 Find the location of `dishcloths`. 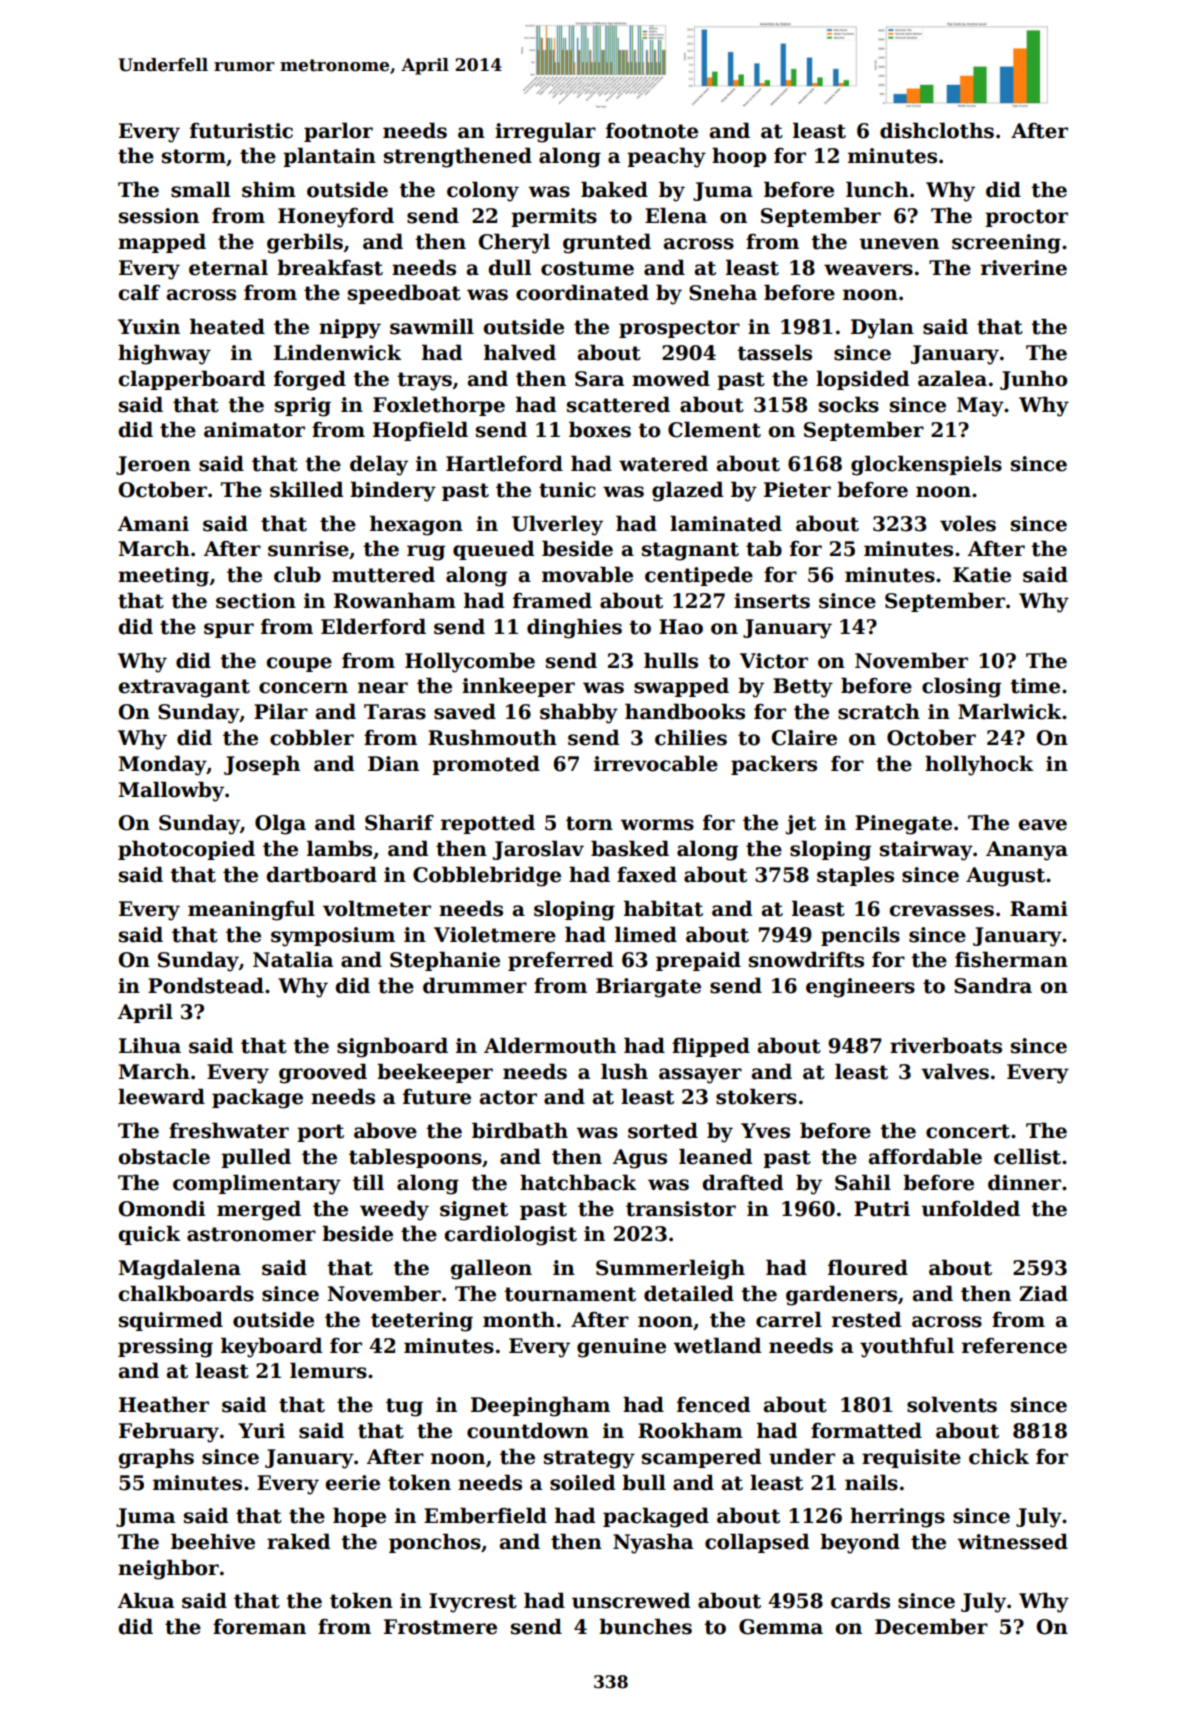

dishcloths is located at coordinates (937, 130).
